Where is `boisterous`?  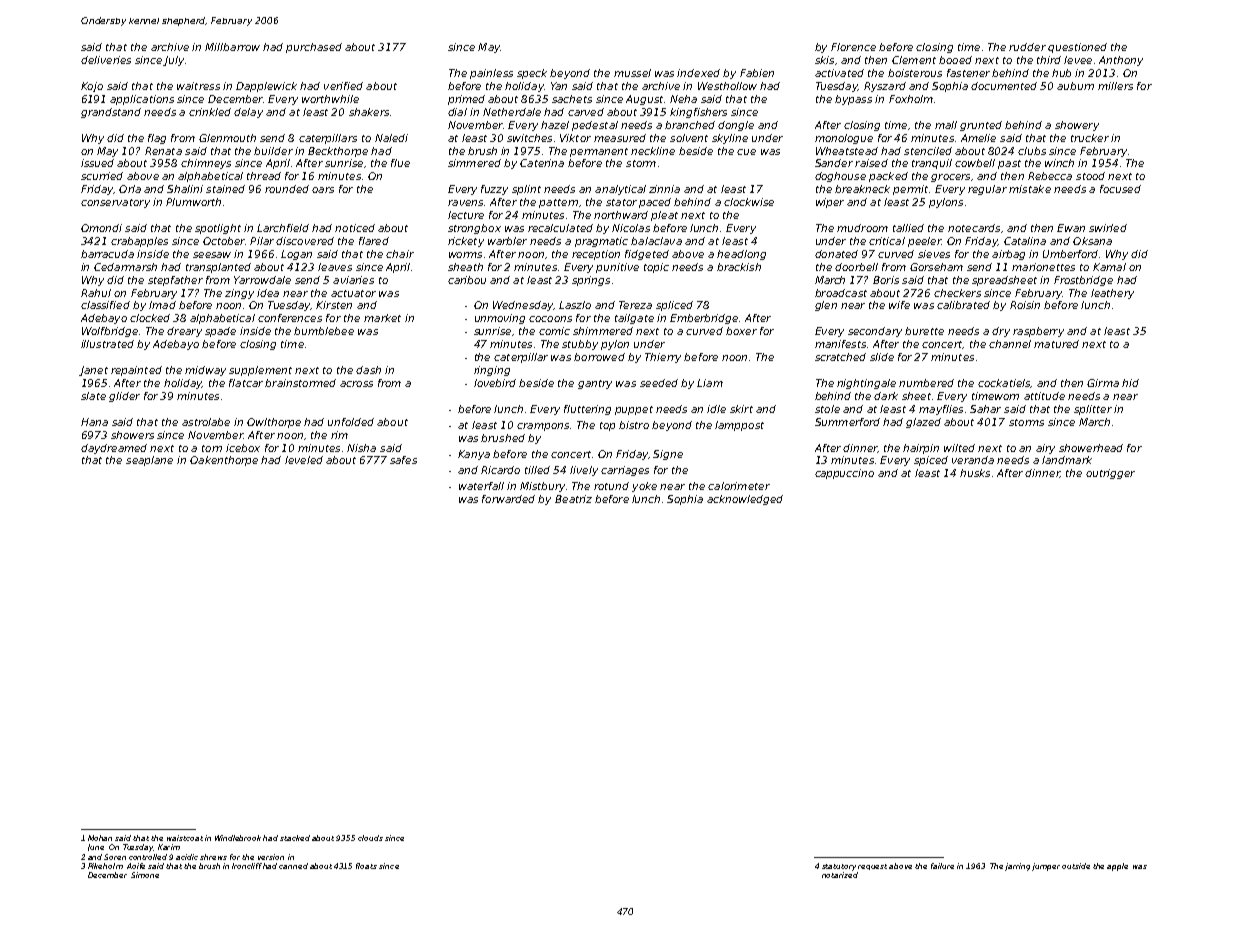 boisterous is located at coordinates (915, 73).
